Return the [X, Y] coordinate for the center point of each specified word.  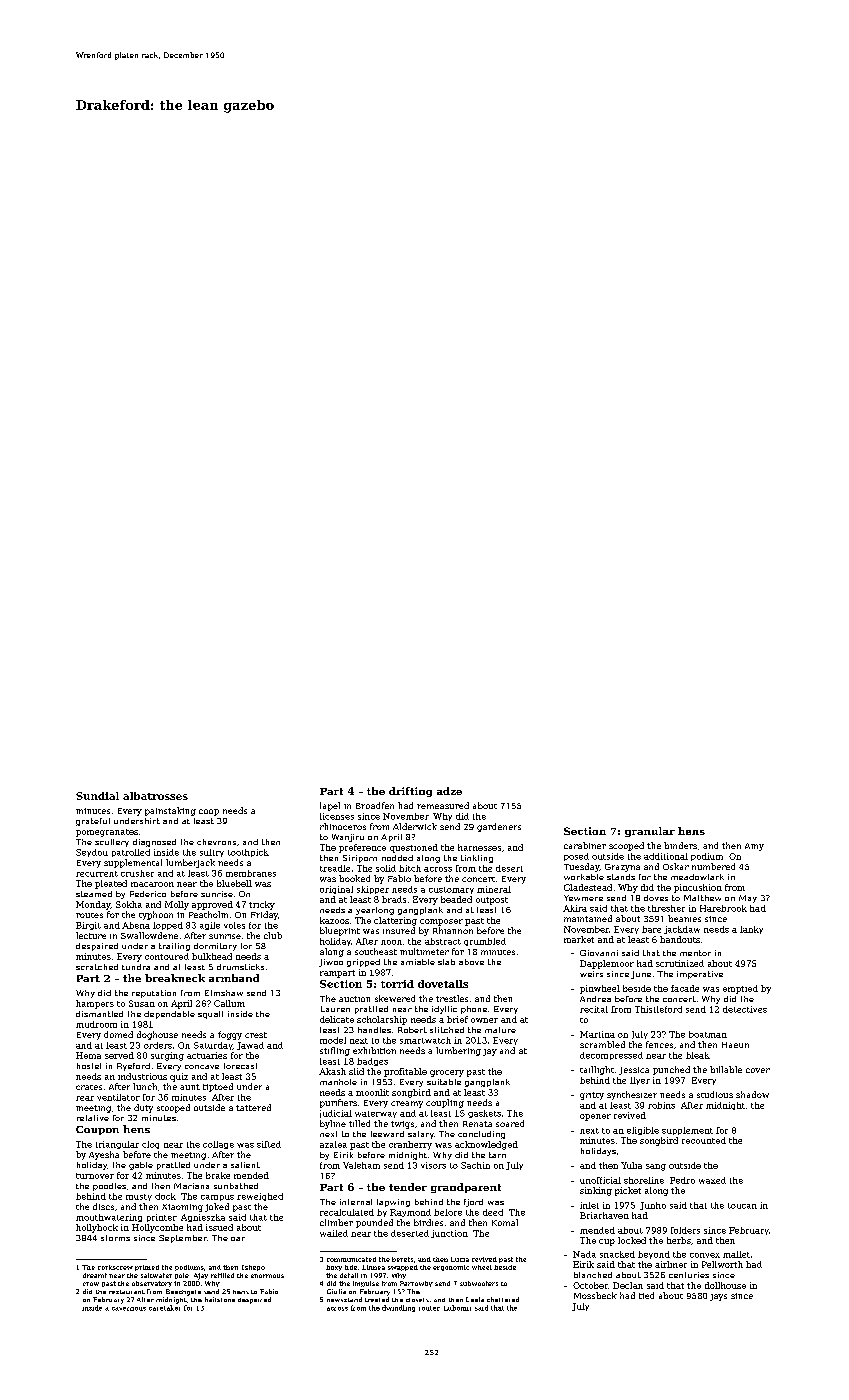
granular [650, 832]
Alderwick [415, 826]
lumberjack [190, 863]
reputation [154, 994]
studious [715, 1094]
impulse [366, 1284]
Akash [332, 1071]
